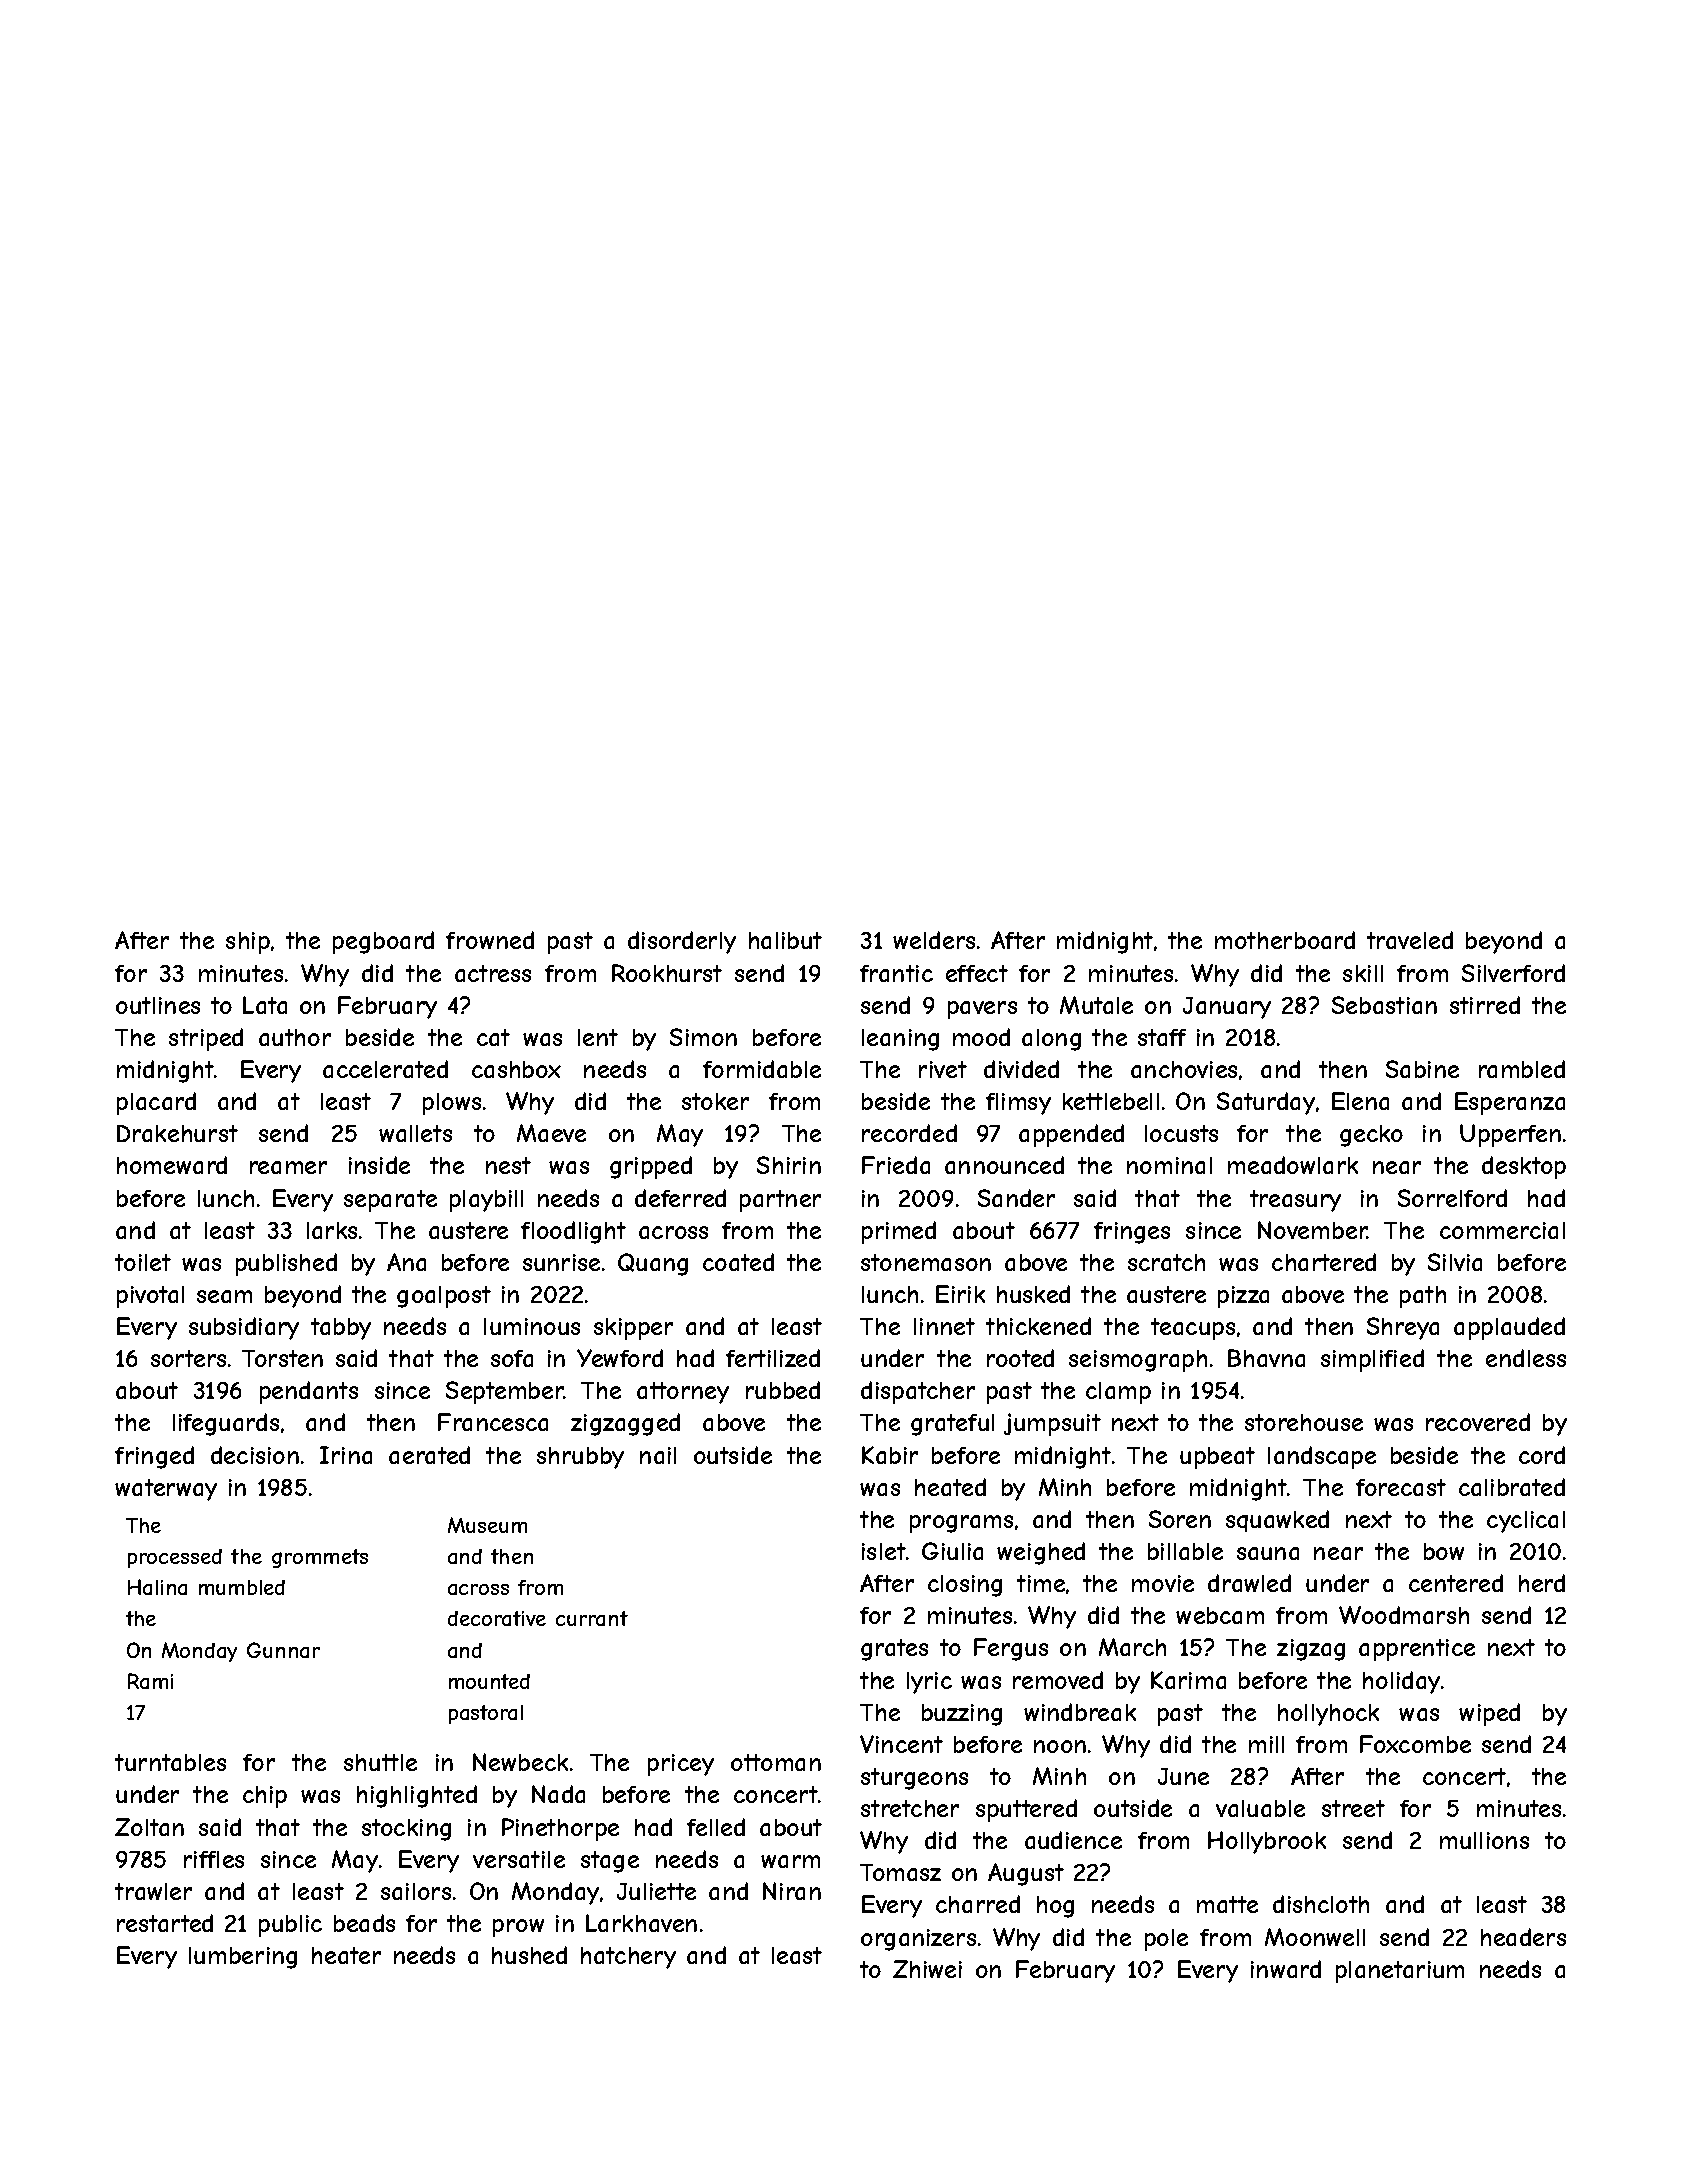 The height and width of the image is (2178, 1683). What do you see at coordinates (982, 1010) in the image?
I see `pavers` at bounding box center [982, 1010].
